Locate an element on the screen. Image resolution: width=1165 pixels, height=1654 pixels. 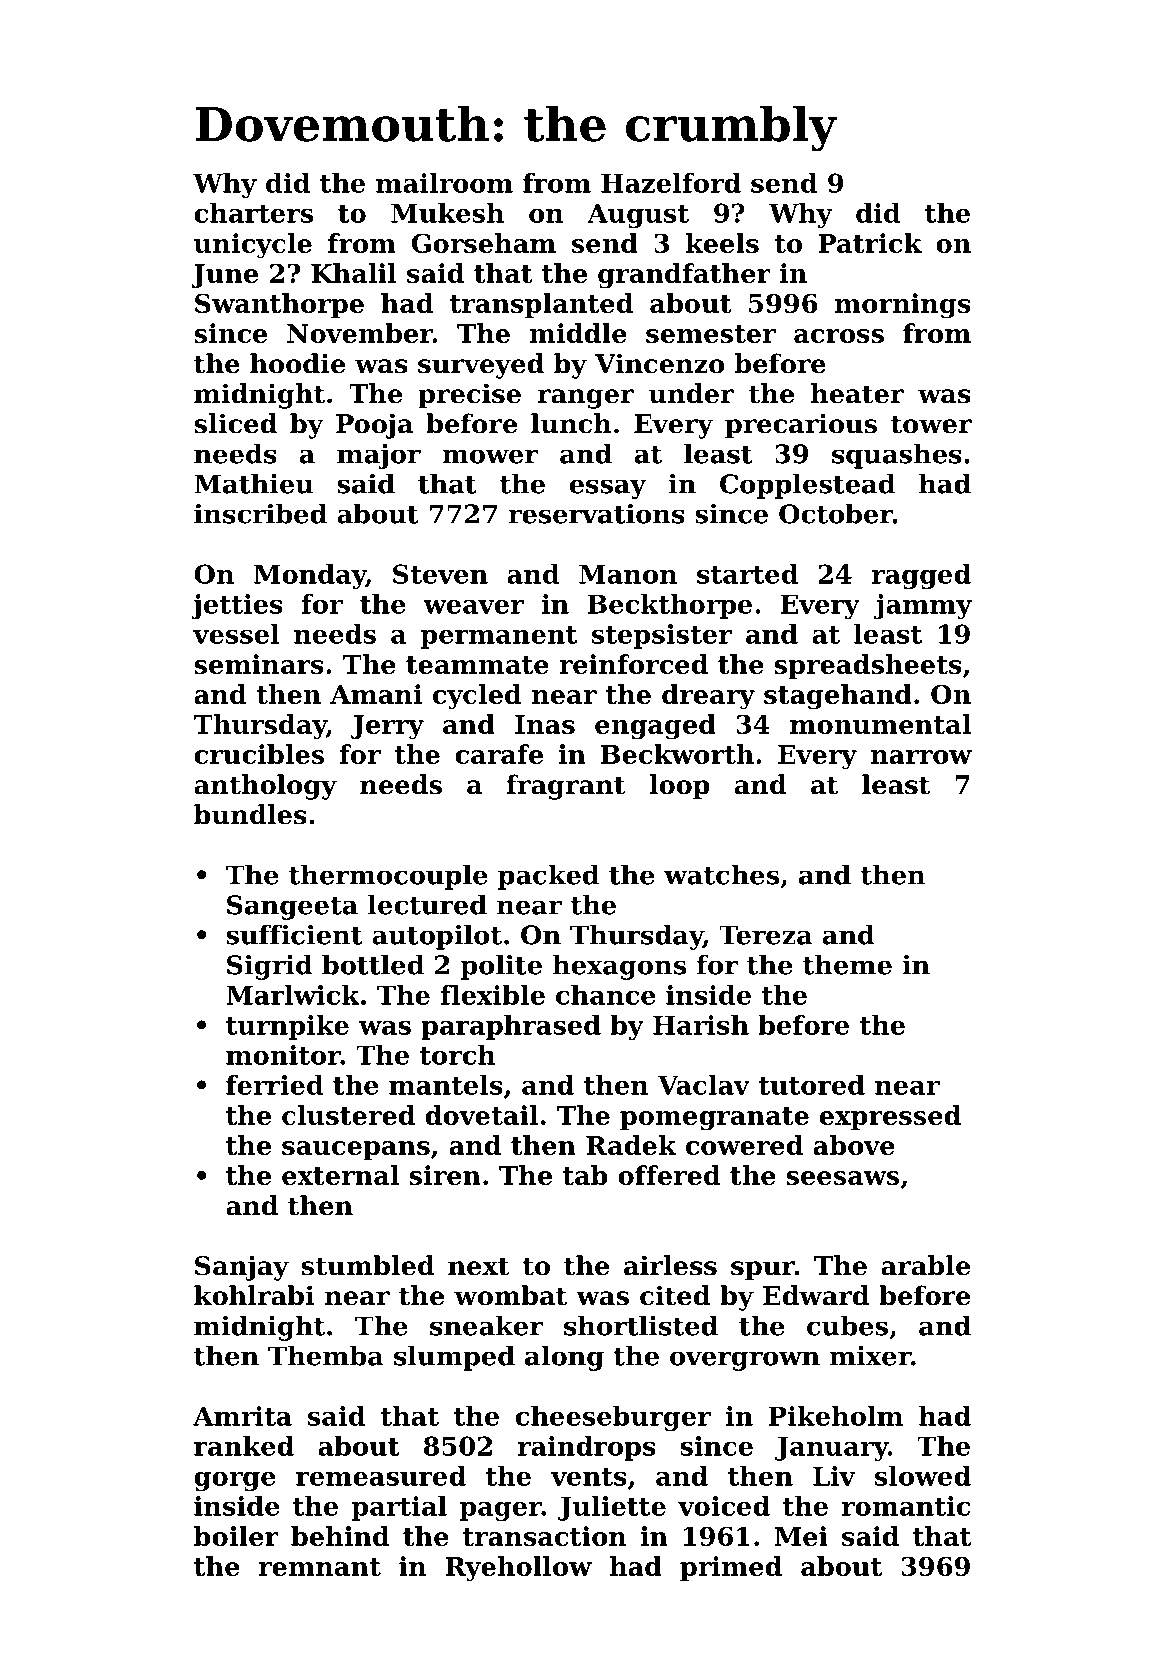
ferried is located at coordinates (275, 1085).
